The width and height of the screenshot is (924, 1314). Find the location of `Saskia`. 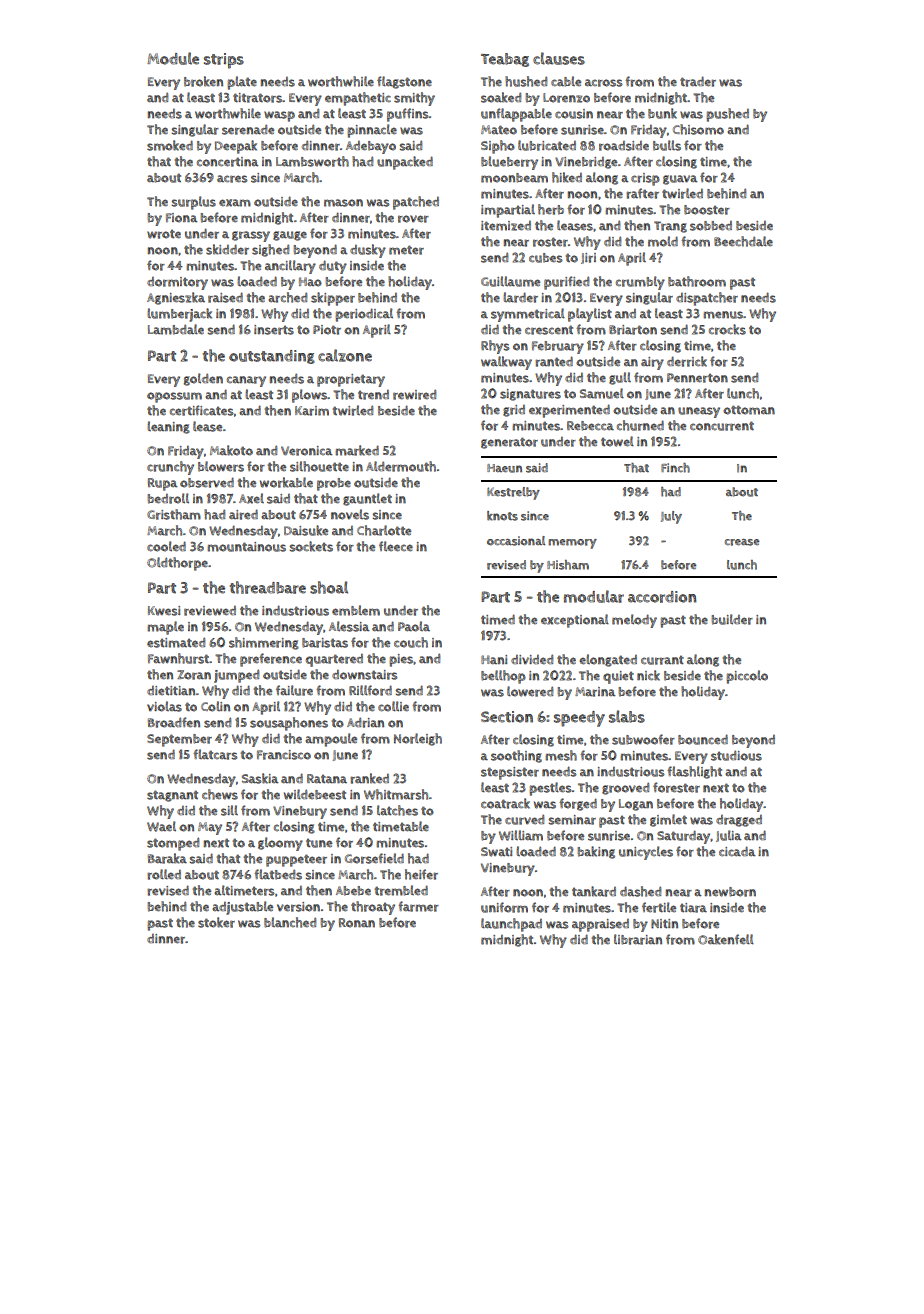

Saskia is located at coordinates (260, 778).
